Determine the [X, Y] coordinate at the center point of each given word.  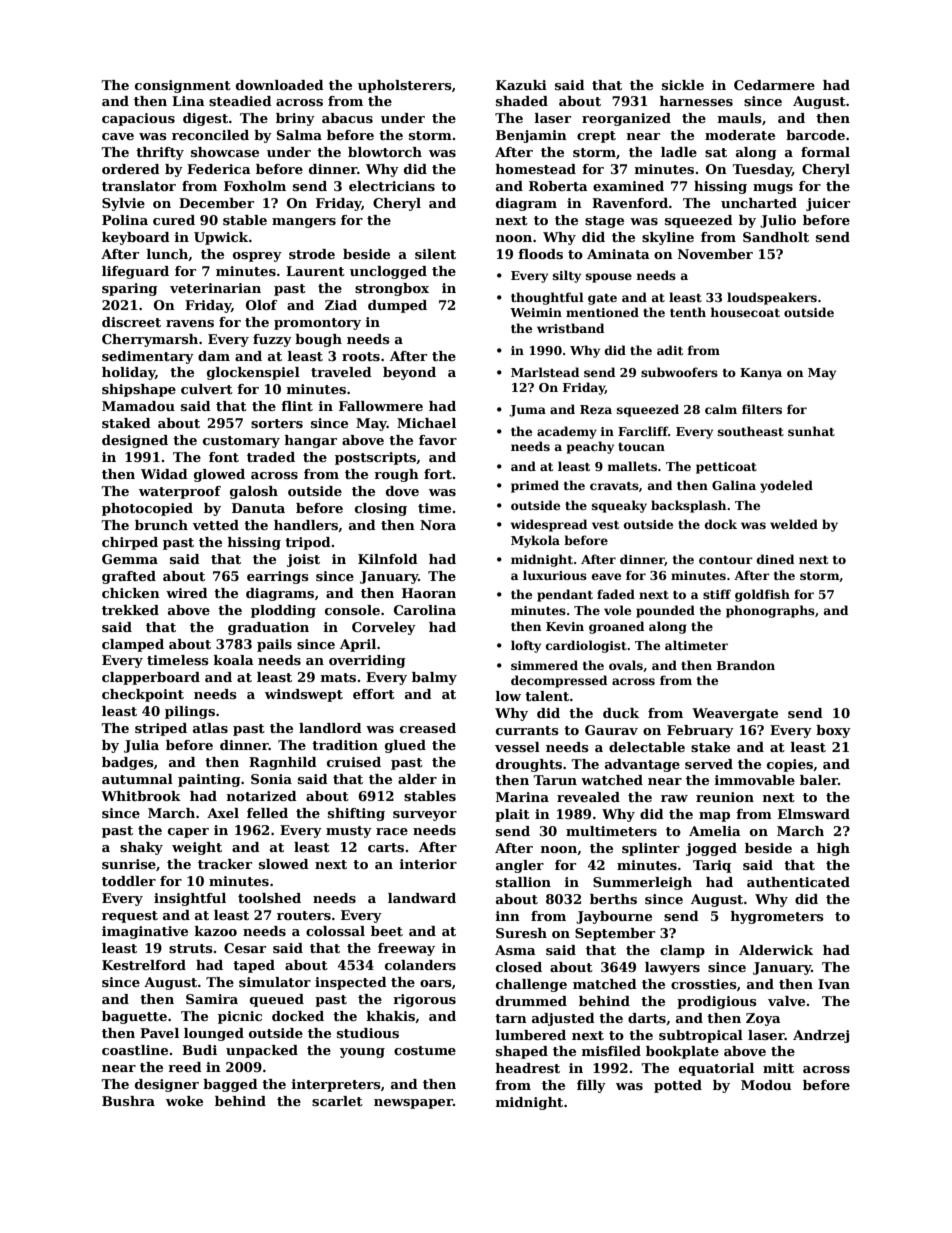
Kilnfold [388, 559]
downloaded [280, 85]
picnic [240, 1017]
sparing [130, 289]
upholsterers [405, 86]
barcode [815, 135]
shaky [141, 848]
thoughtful [547, 298]
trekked [130, 610]
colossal [335, 931]
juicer [828, 204]
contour [726, 560]
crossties [704, 984]
